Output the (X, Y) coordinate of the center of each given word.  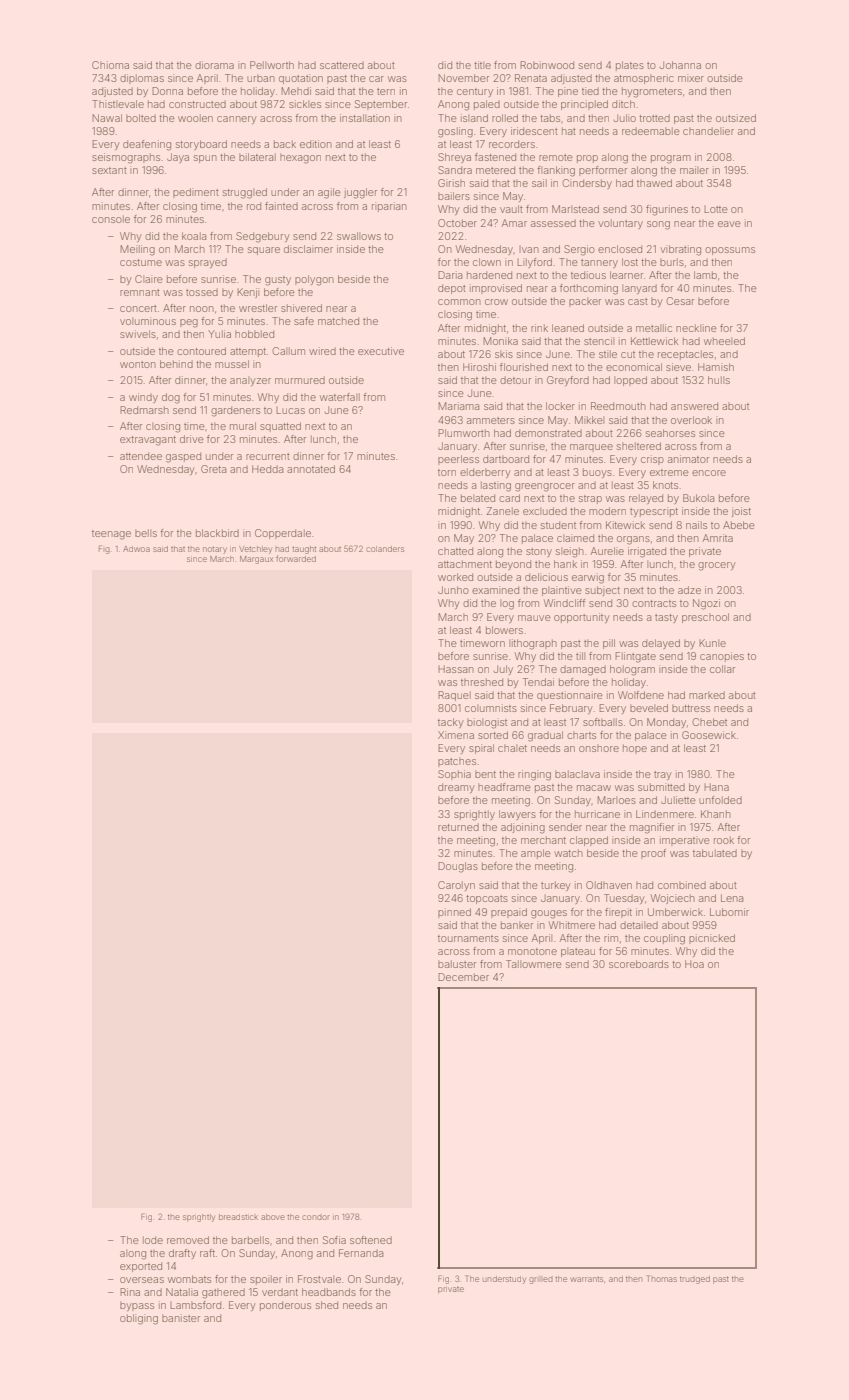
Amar (514, 223)
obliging (139, 1319)
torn (447, 472)
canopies (722, 657)
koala (194, 236)
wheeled (724, 341)
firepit (618, 913)
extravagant (148, 441)
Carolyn (456, 886)
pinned (454, 913)
